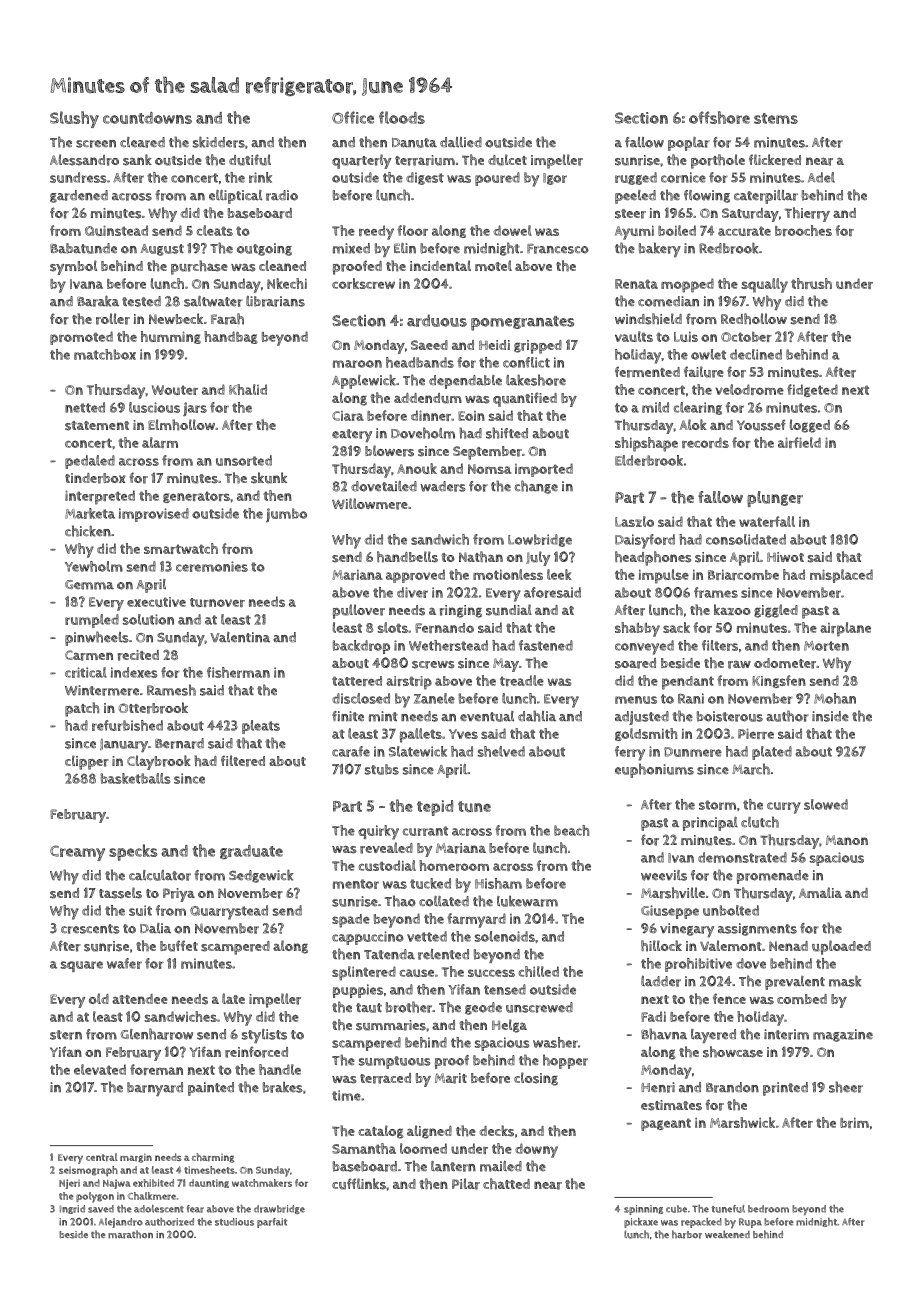 The height and width of the screenshot is (1308, 924). I want to click on soared, so click(635, 663).
